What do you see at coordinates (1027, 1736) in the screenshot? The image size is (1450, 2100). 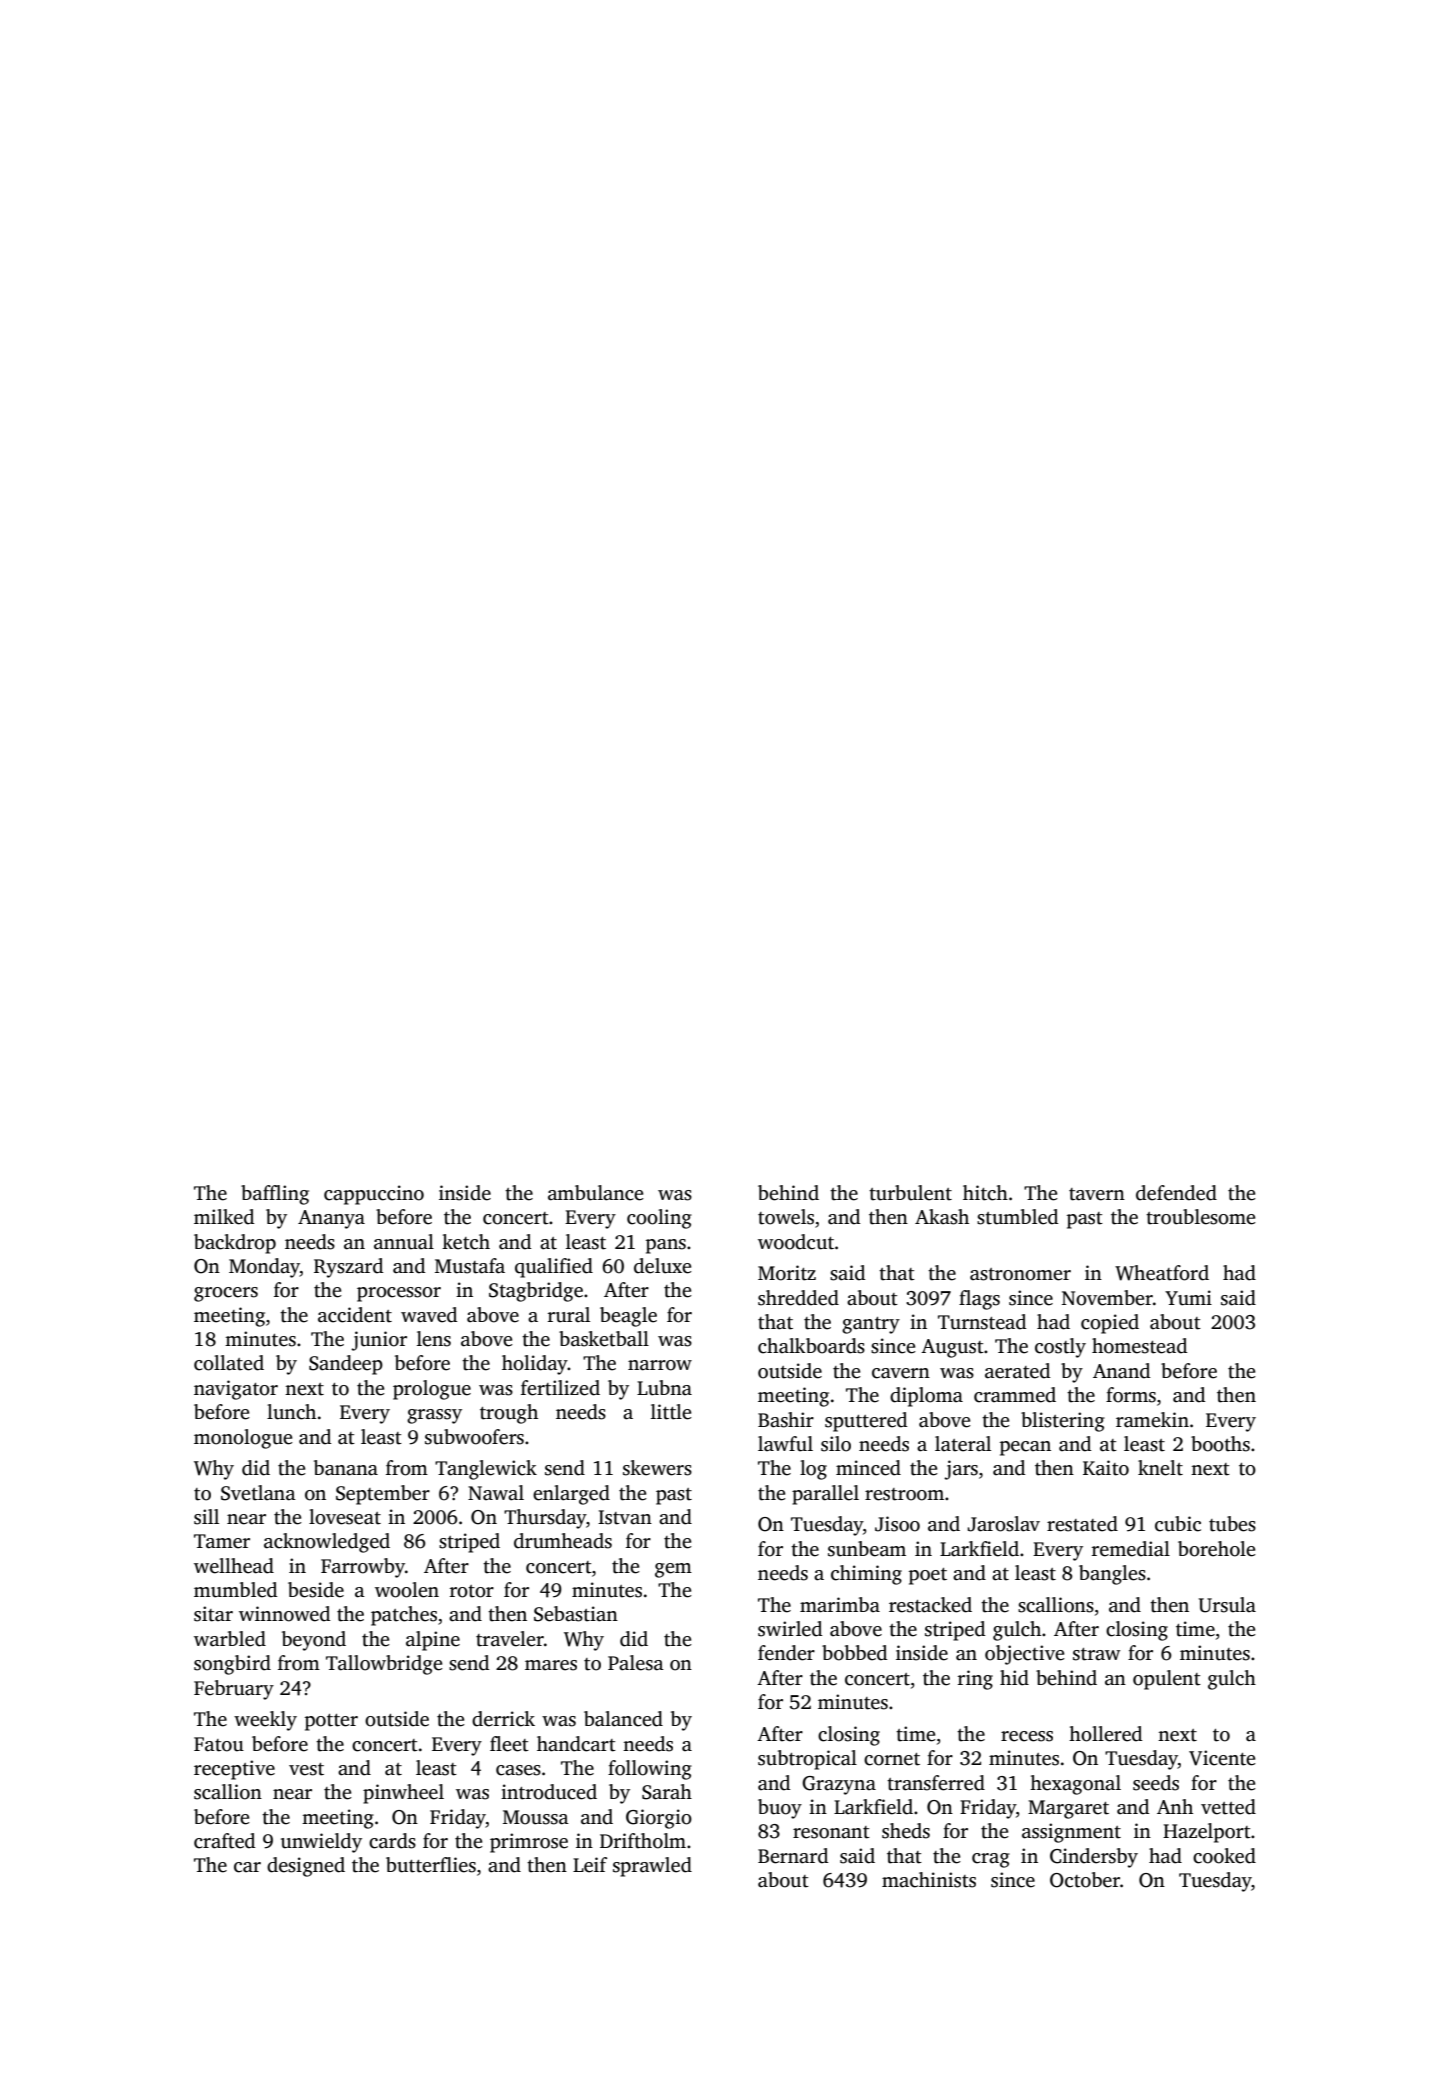 I see `recess` at bounding box center [1027, 1736].
